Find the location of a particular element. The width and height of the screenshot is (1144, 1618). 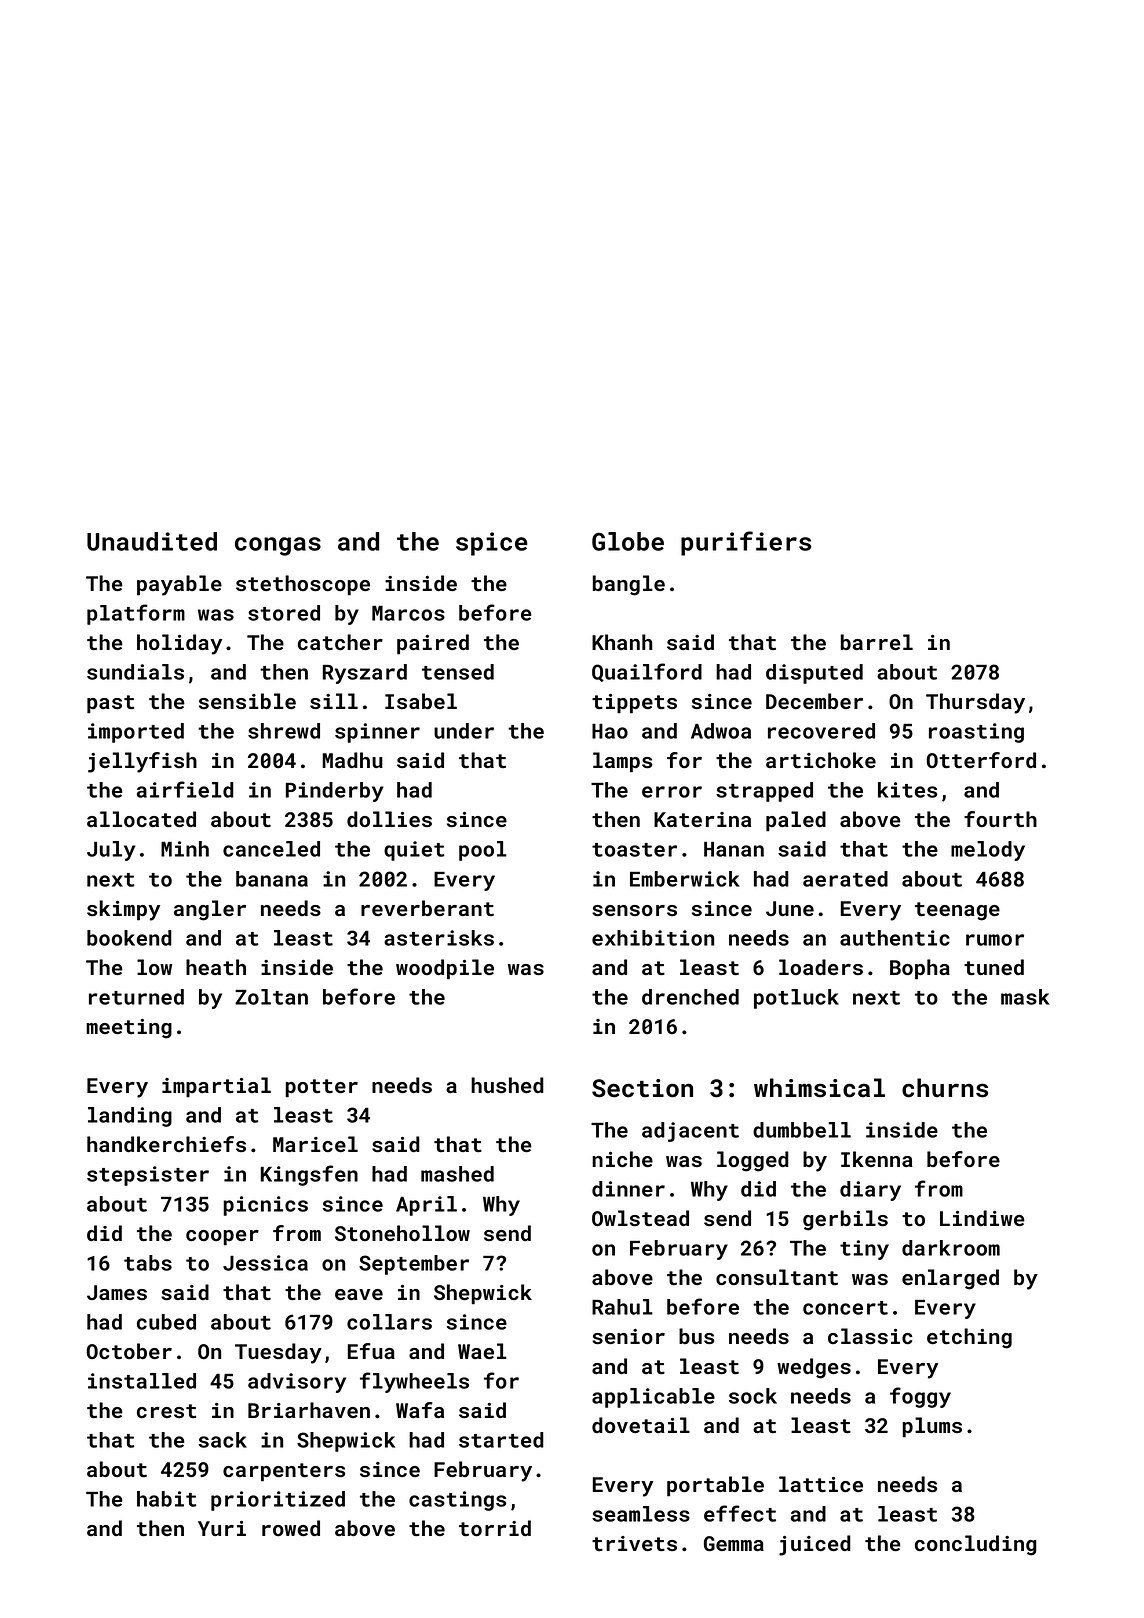

spice is located at coordinates (492, 544).
